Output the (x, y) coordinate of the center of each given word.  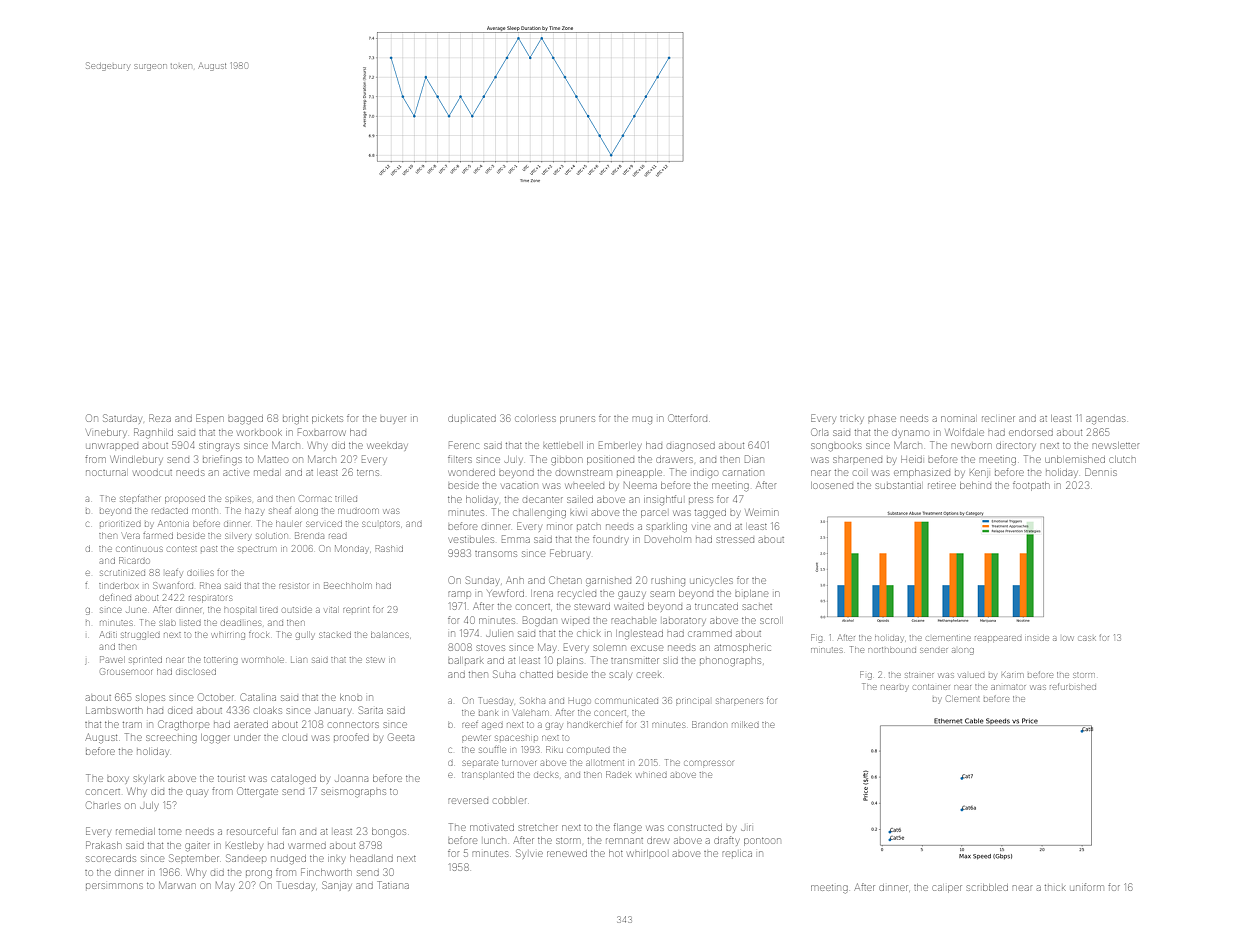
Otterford (688, 418)
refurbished (1073, 687)
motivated (492, 828)
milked (745, 725)
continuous (139, 549)
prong (259, 873)
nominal (958, 419)
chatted (537, 675)
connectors (353, 725)
